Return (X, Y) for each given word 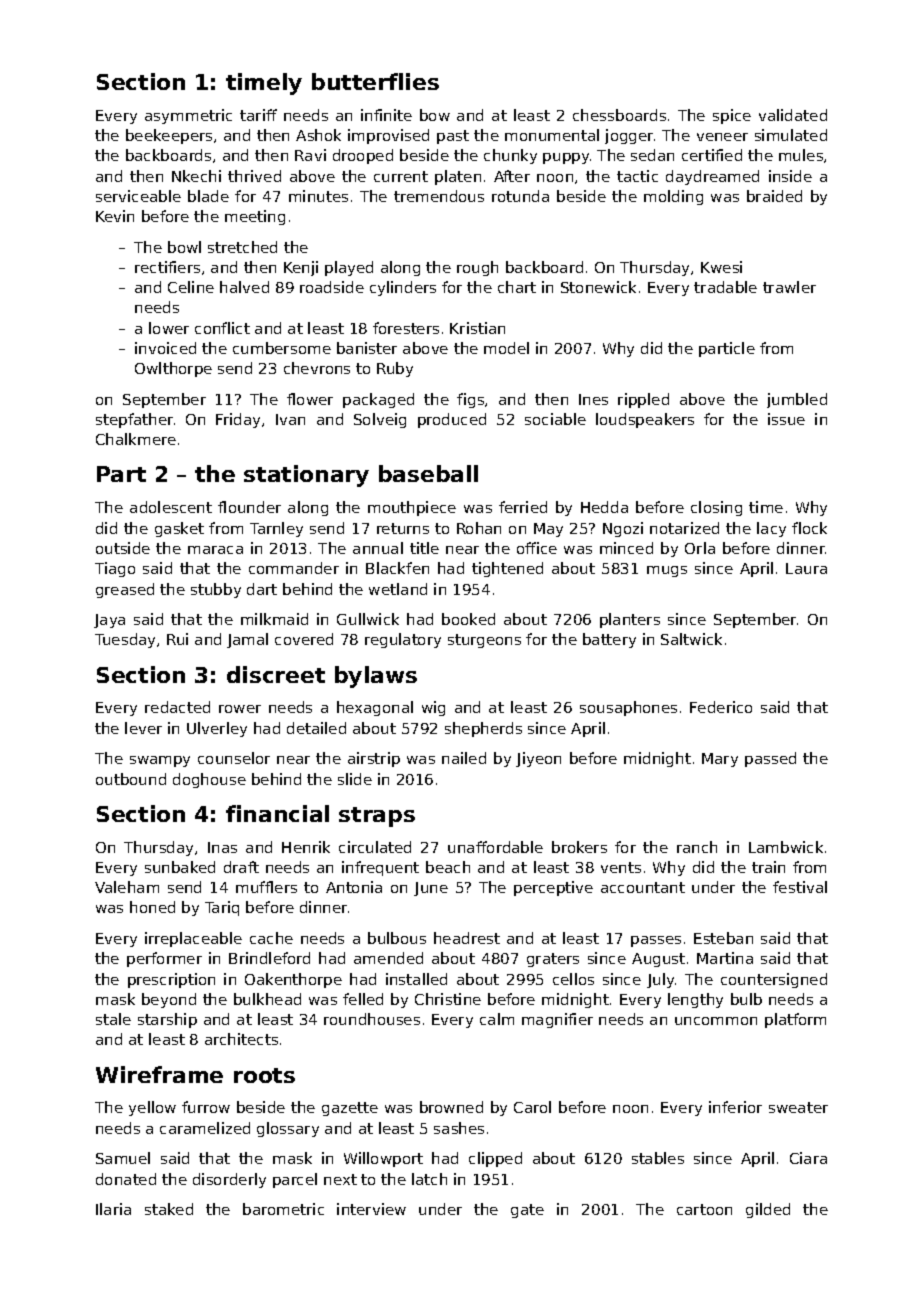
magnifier (557, 1020)
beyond (169, 1000)
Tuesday (125, 640)
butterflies (375, 81)
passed (770, 759)
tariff (258, 115)
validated (793, 115)
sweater (798, 1107)
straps (377, 817)
